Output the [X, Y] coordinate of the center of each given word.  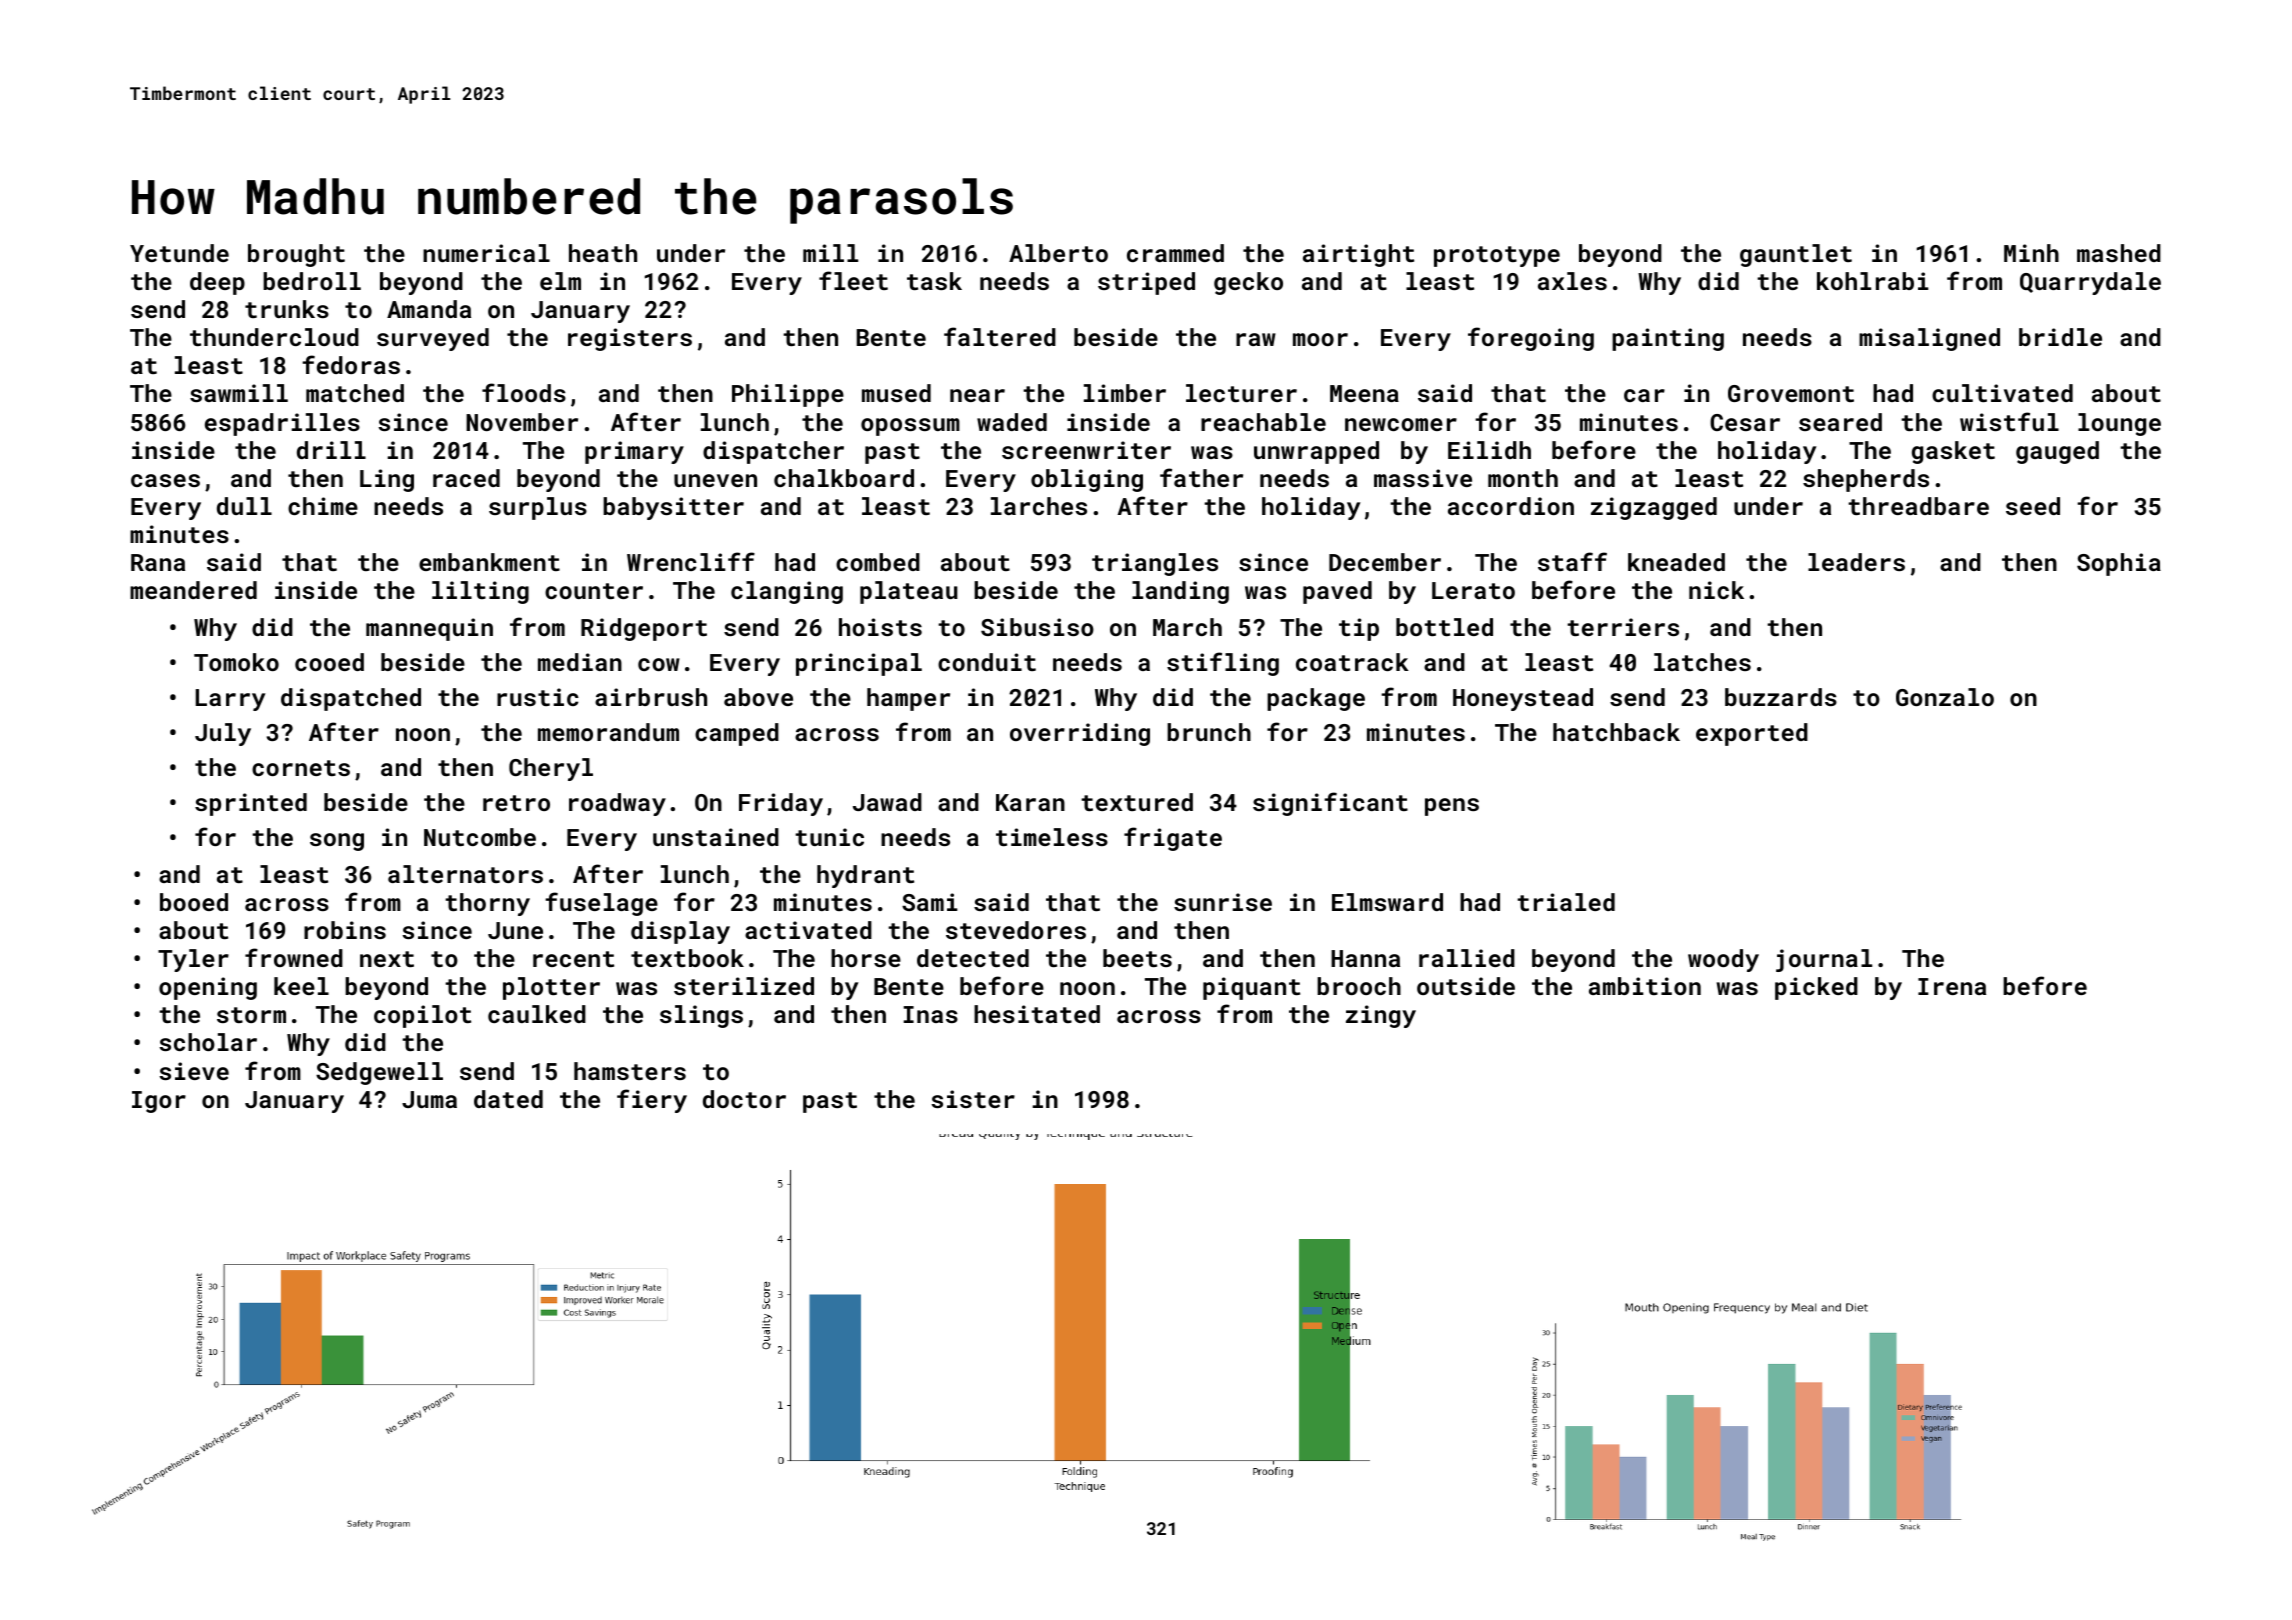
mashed [2119, 253]
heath [603, 253]
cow [659, 664]
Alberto [1058, 253]
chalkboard [844, 478]
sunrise [1223, 902]
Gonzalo [1945, 697]
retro [516, 803]
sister [973, 1099]
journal [1824, 960]
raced [466, 478]
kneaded [1676, 562]
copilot [422, 1016]
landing [1180, 592]
